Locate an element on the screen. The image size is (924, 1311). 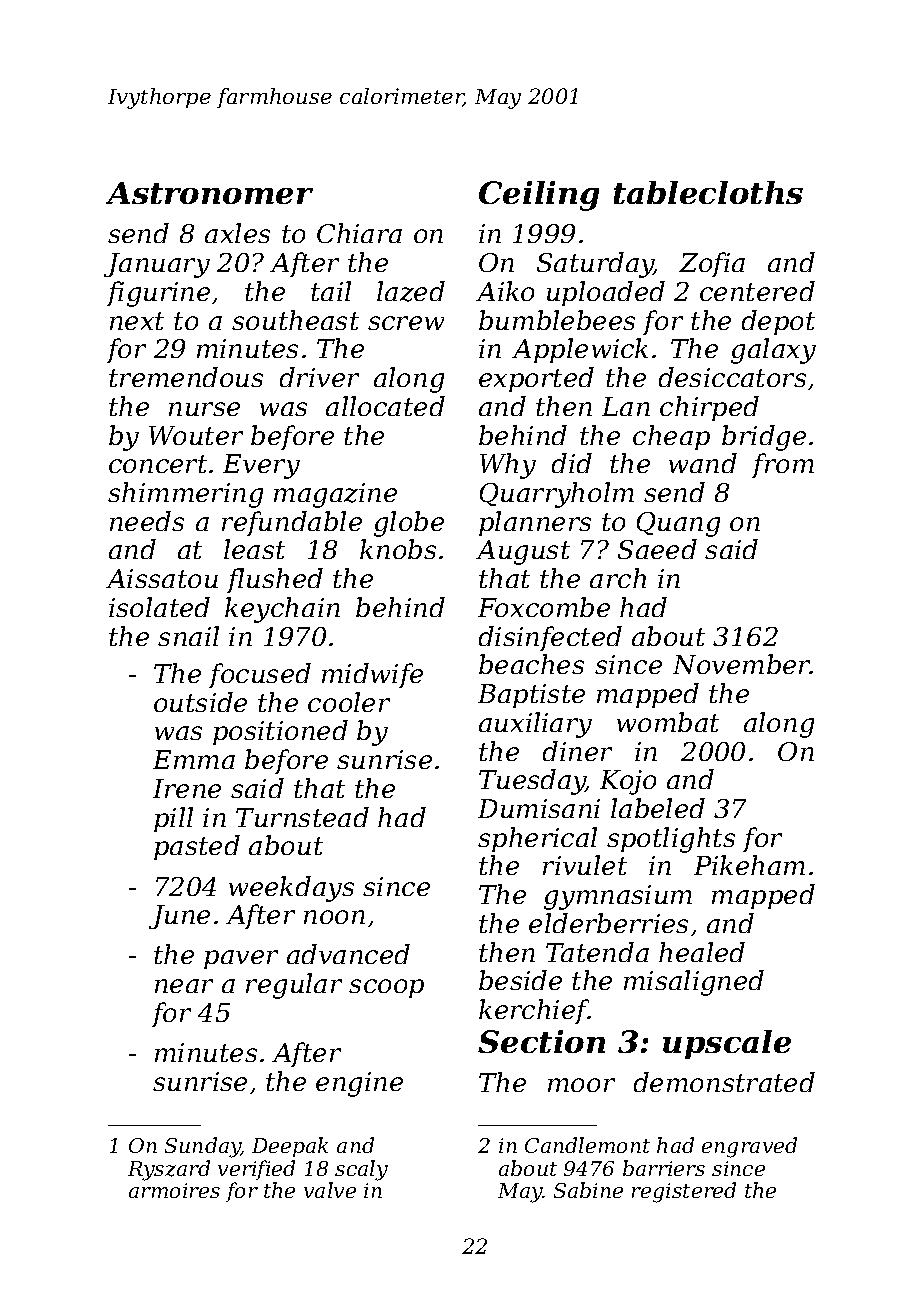
scoop is located at coordinates (386, 988).
